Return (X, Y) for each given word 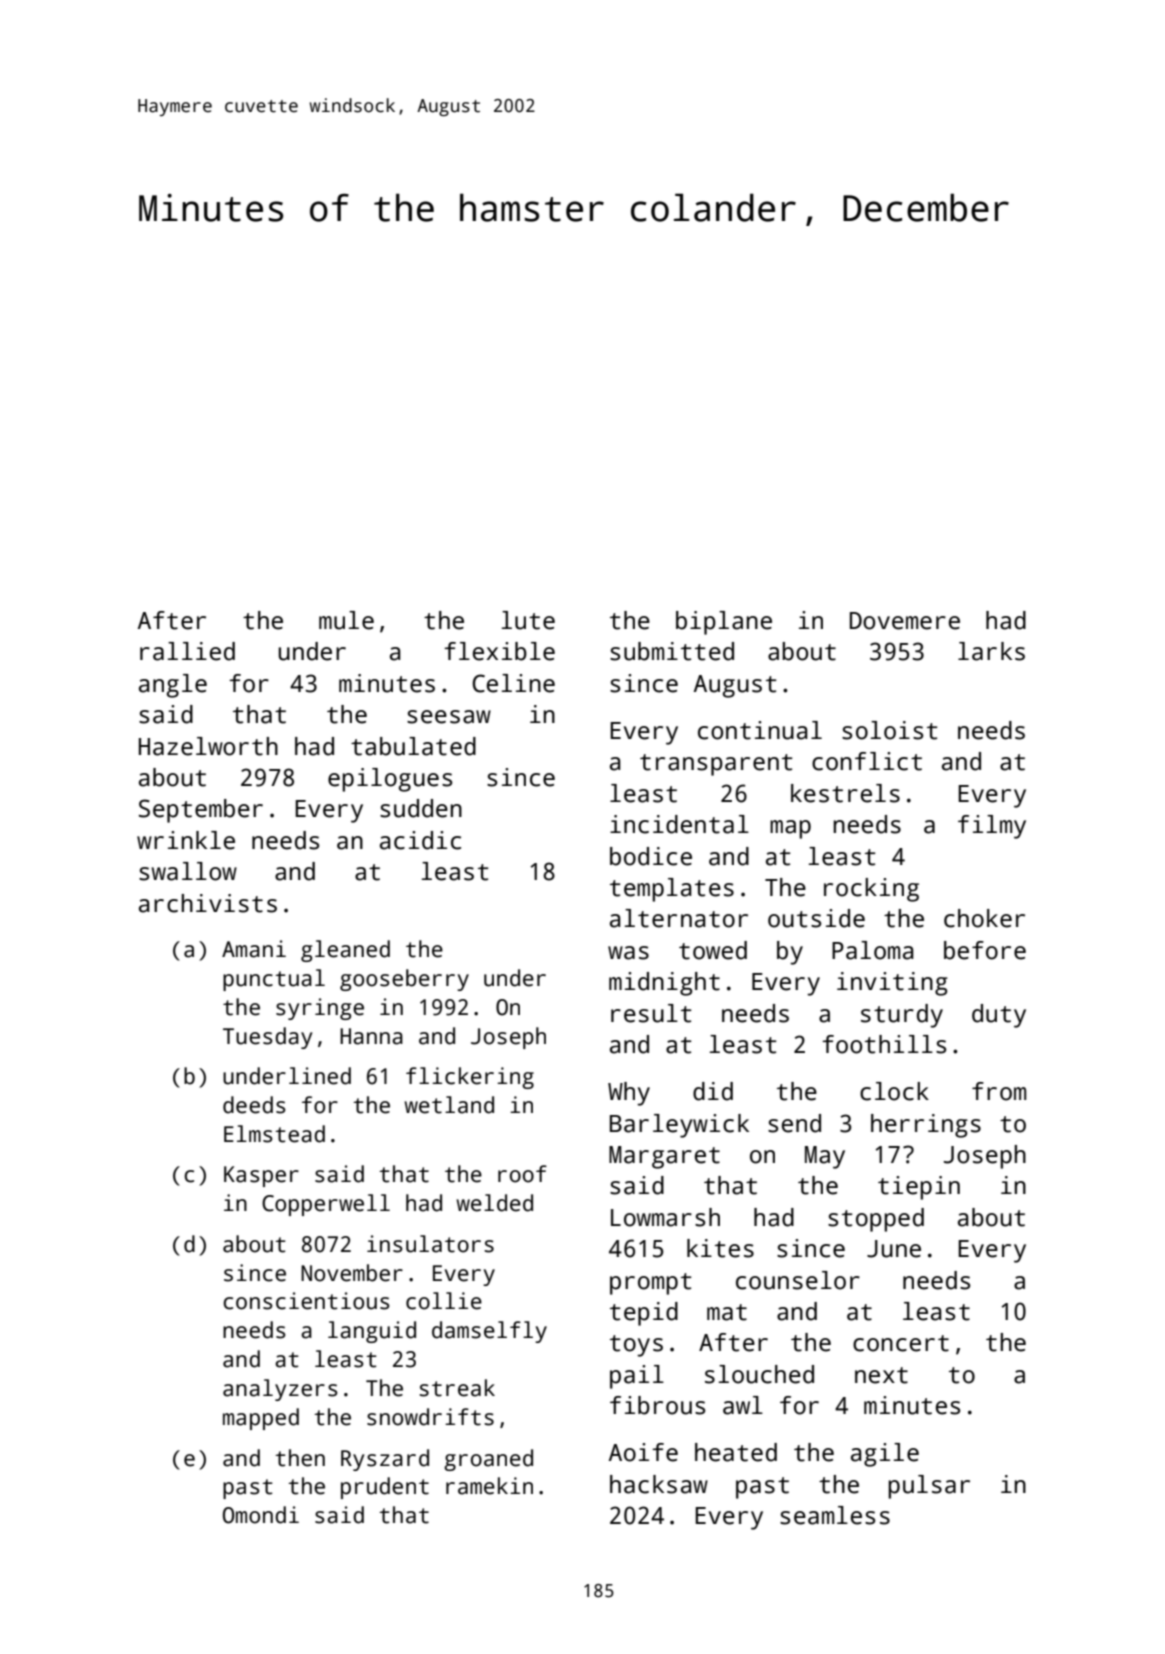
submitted (672, 651)
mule (346, 620)
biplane (724, 623)
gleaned (345, 951)
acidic (420, 840)
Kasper (261, 1176)
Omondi (261, 1515)
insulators (430, 1244)
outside (816, 918)
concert (901, 1343)
